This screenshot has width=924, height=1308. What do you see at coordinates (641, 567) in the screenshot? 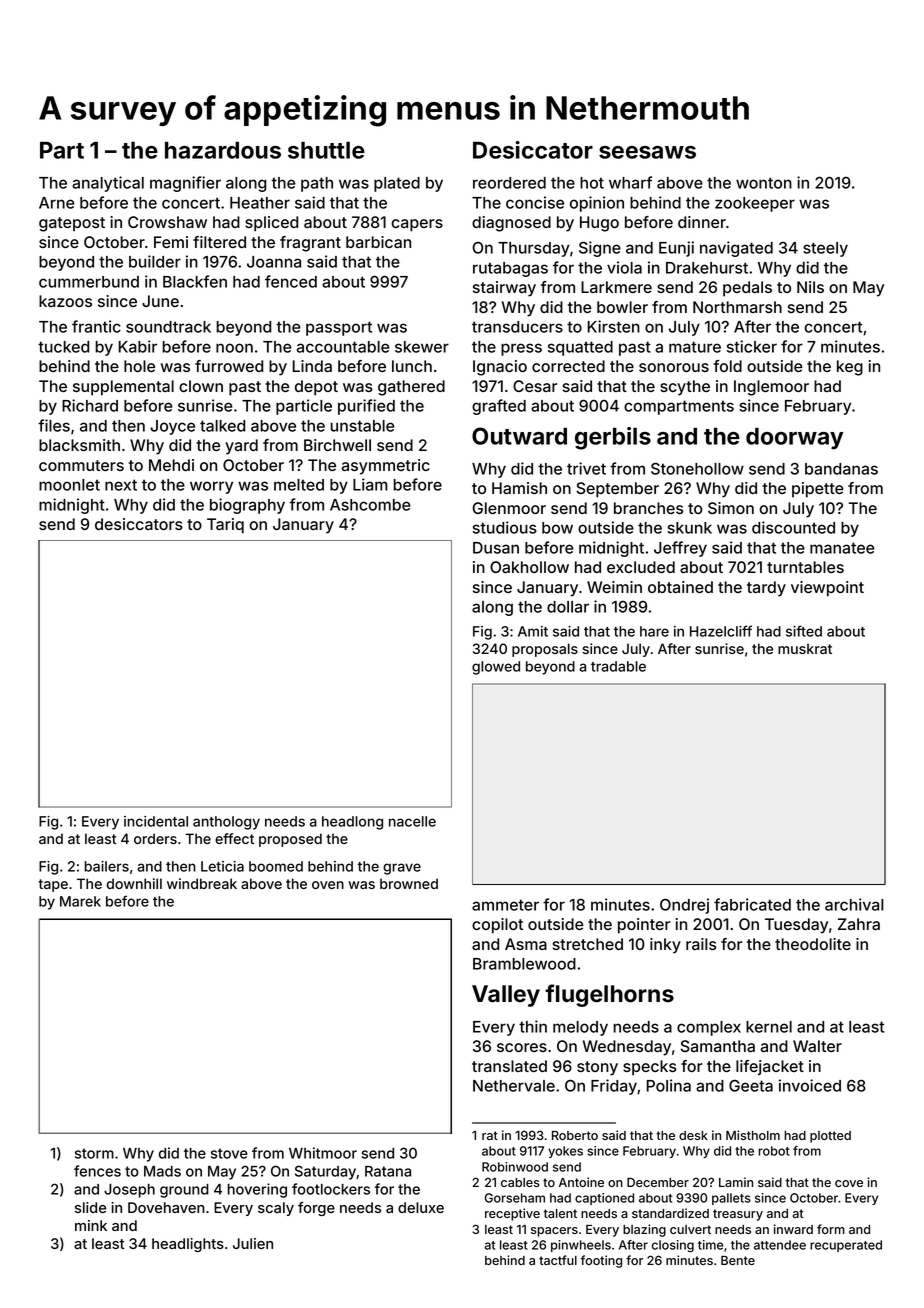
I see `excluded` at bounding box center [641, 567].
